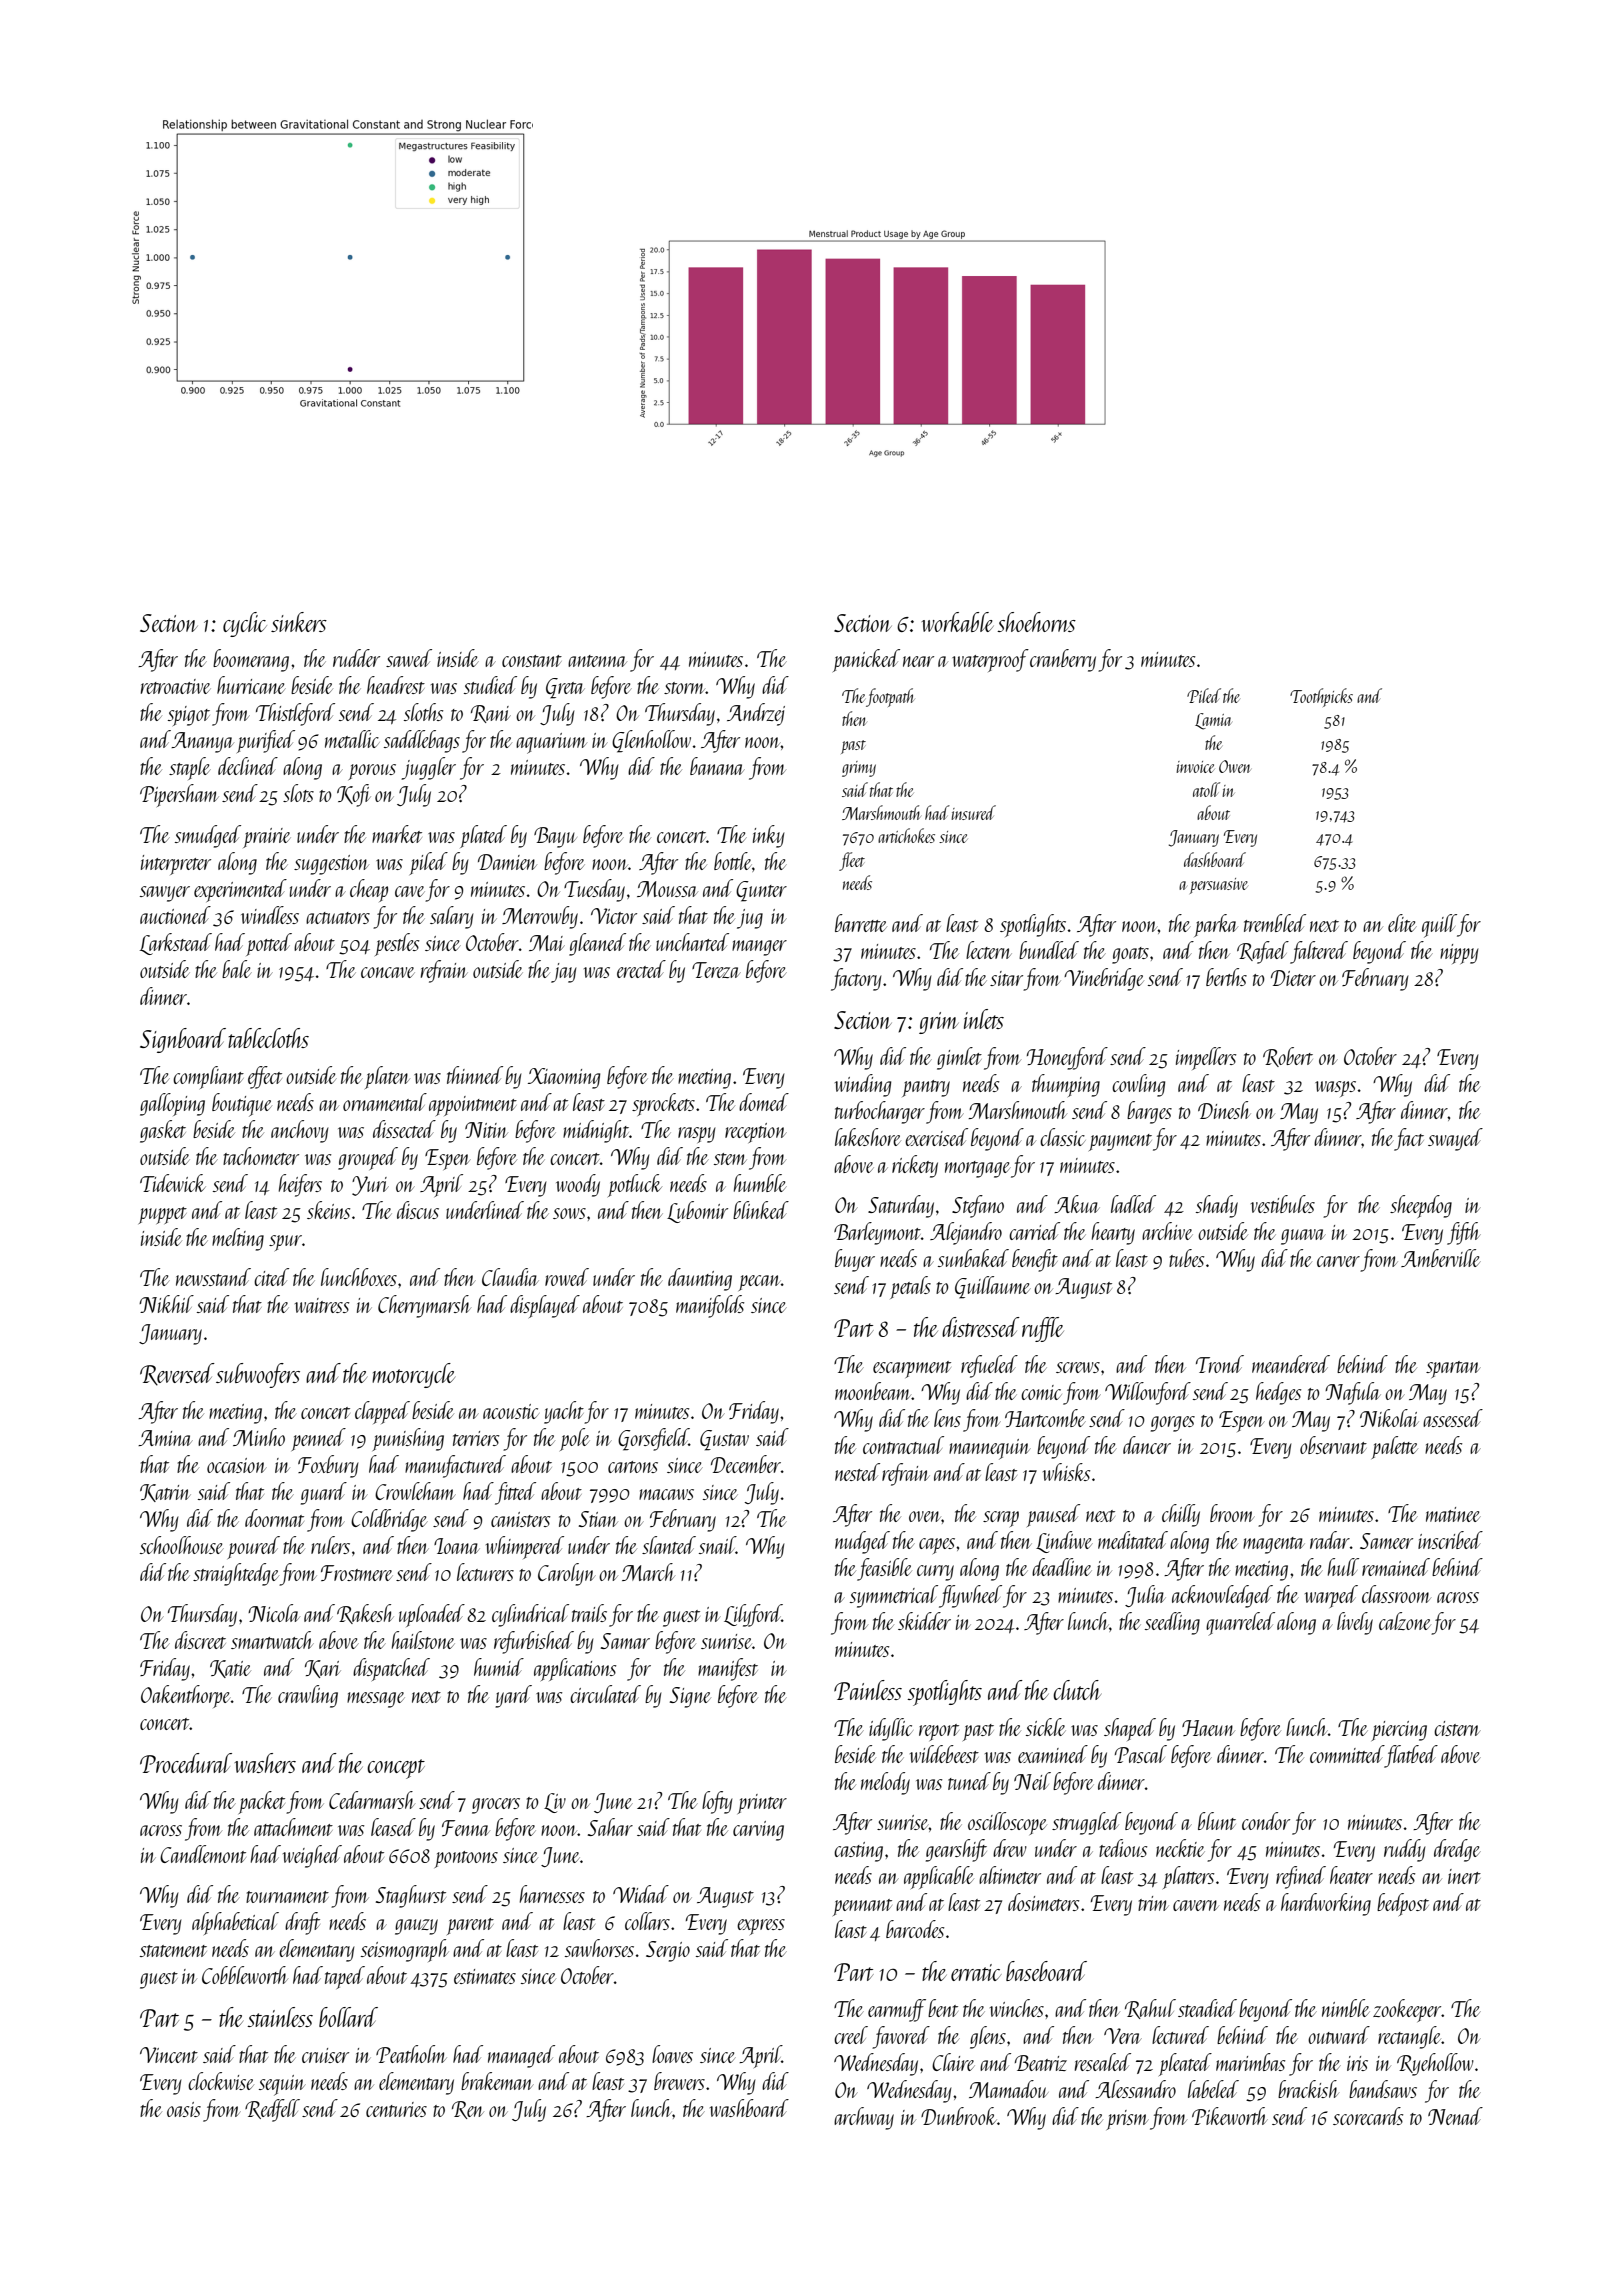 Image resolution: width=1620 pixels, height=2292 pixels. What do you see at coordinates (348, 2017) in the screenshot?
I see `bollard` at bounding box center [348, 2017].
